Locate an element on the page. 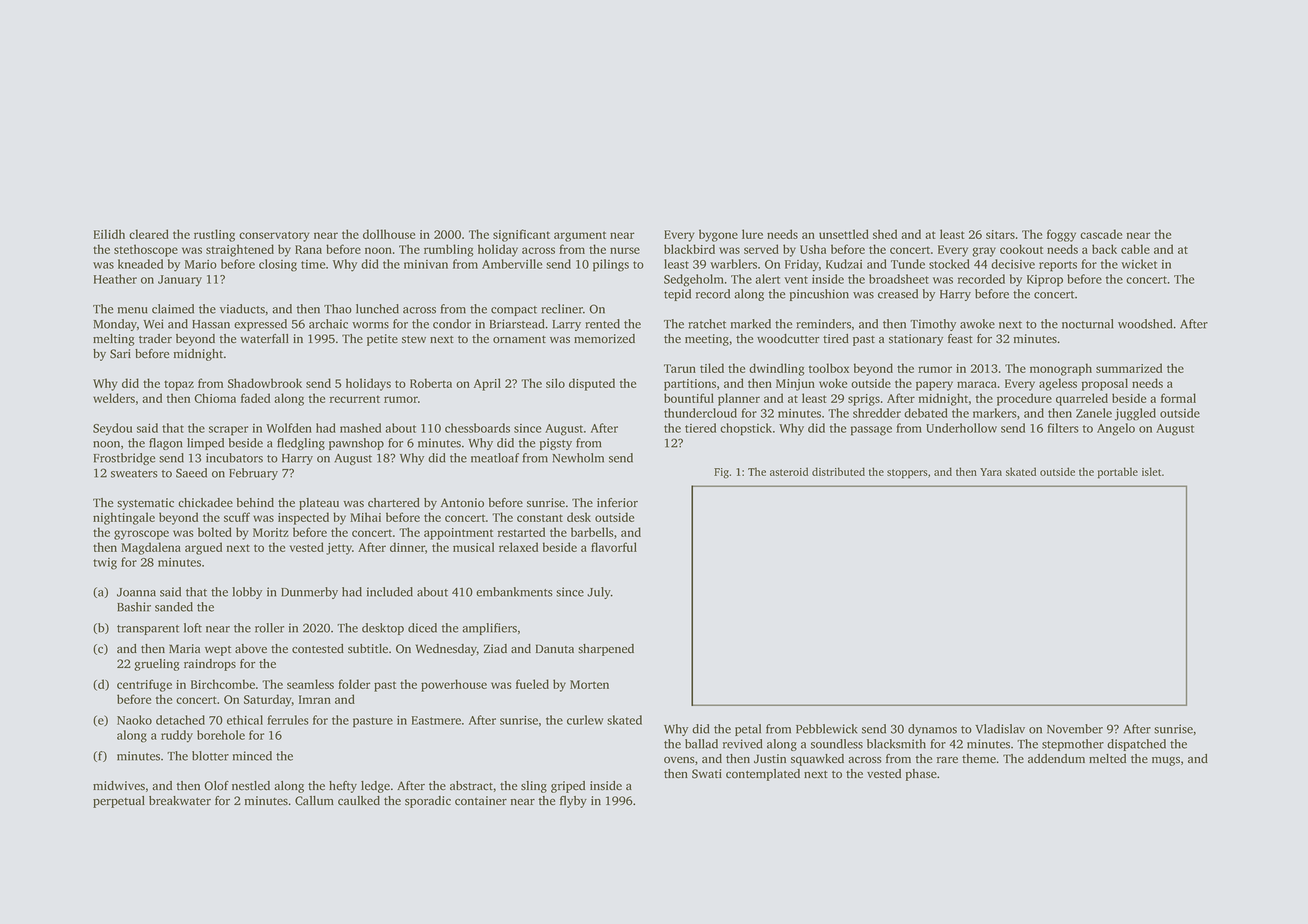 This page has width=1308, height=924. cascade is located at coordinates (1101, 234).
